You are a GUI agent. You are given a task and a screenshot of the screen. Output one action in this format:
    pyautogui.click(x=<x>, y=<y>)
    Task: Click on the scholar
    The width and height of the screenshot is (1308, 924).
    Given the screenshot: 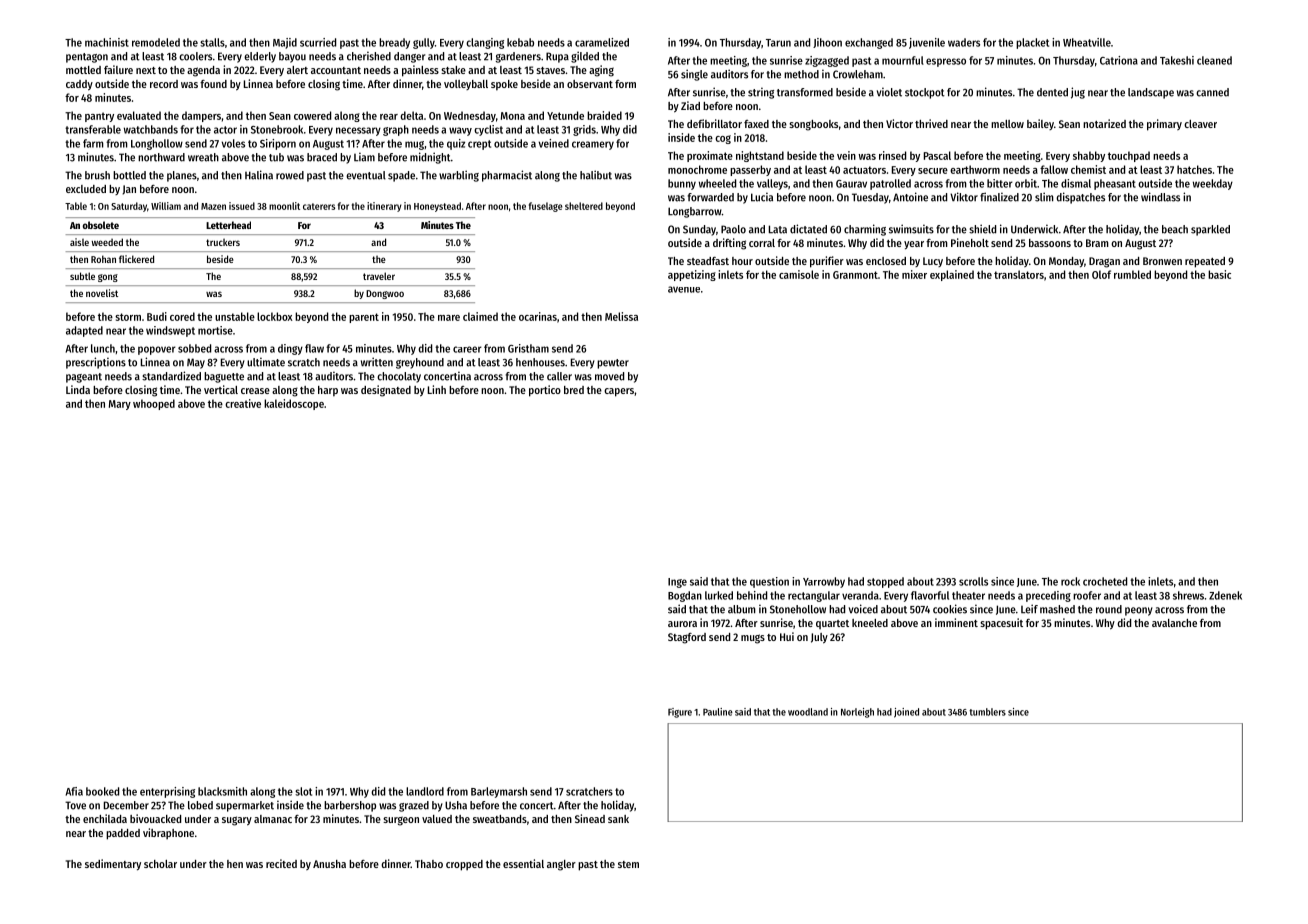 What is the action you would take?
    pyautogui.click(x=160, y=864)
